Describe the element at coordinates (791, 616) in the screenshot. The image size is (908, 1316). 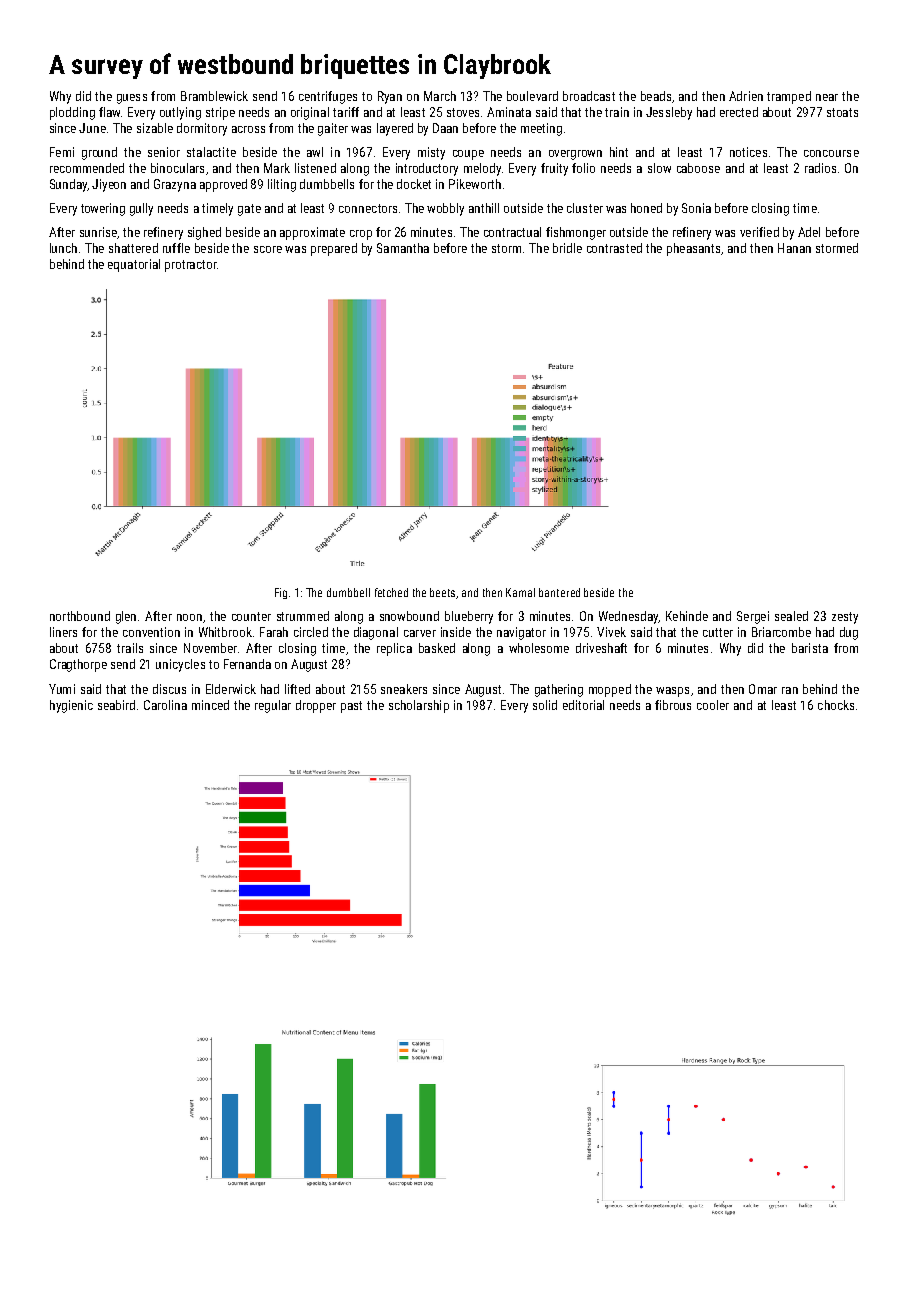
I see `sealed` at that location.
